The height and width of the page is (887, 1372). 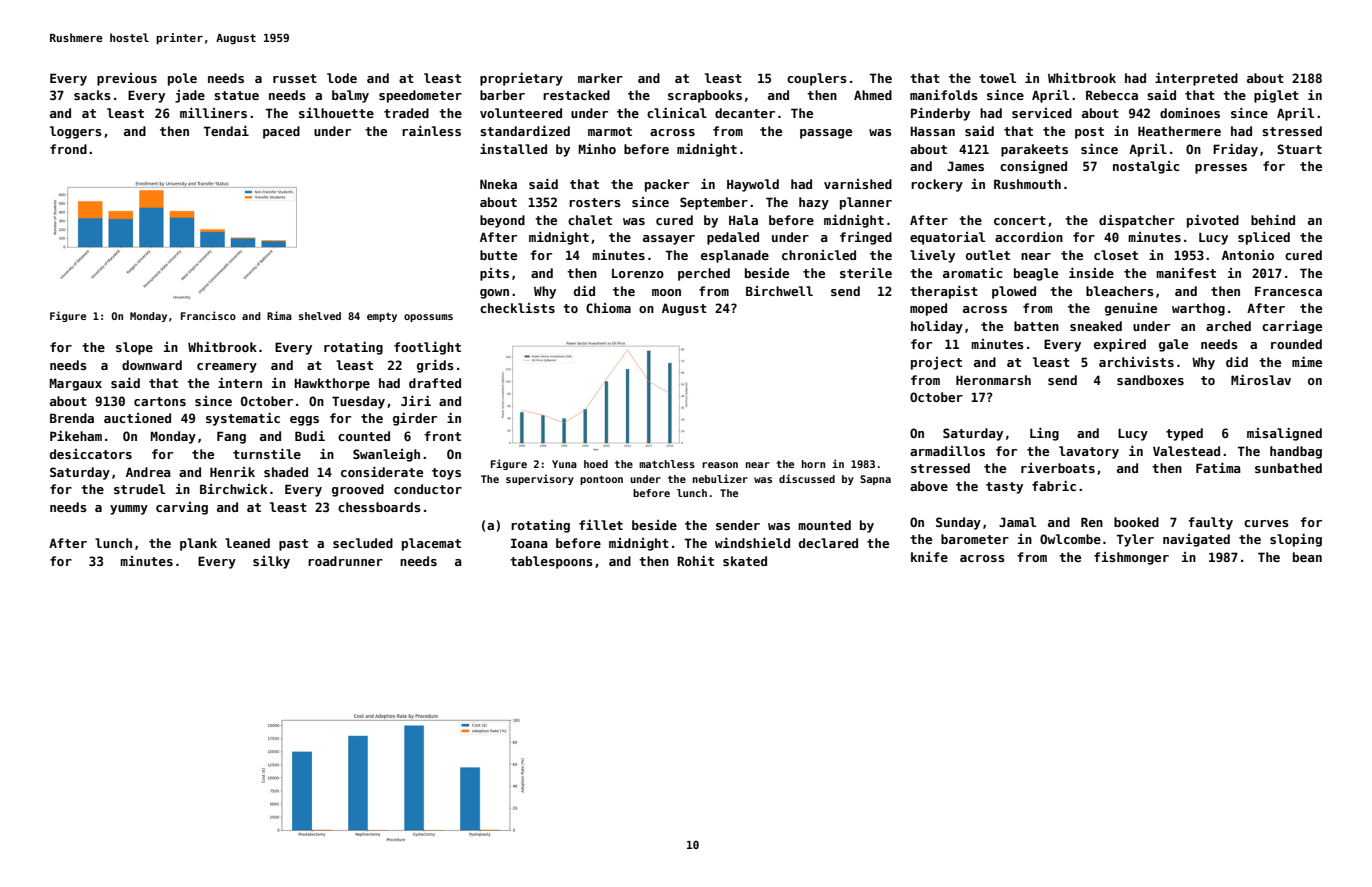 What do you see at coordinates (1190, 113) in the page?
I see `dominoes` at bounding box center [1190, 113].
